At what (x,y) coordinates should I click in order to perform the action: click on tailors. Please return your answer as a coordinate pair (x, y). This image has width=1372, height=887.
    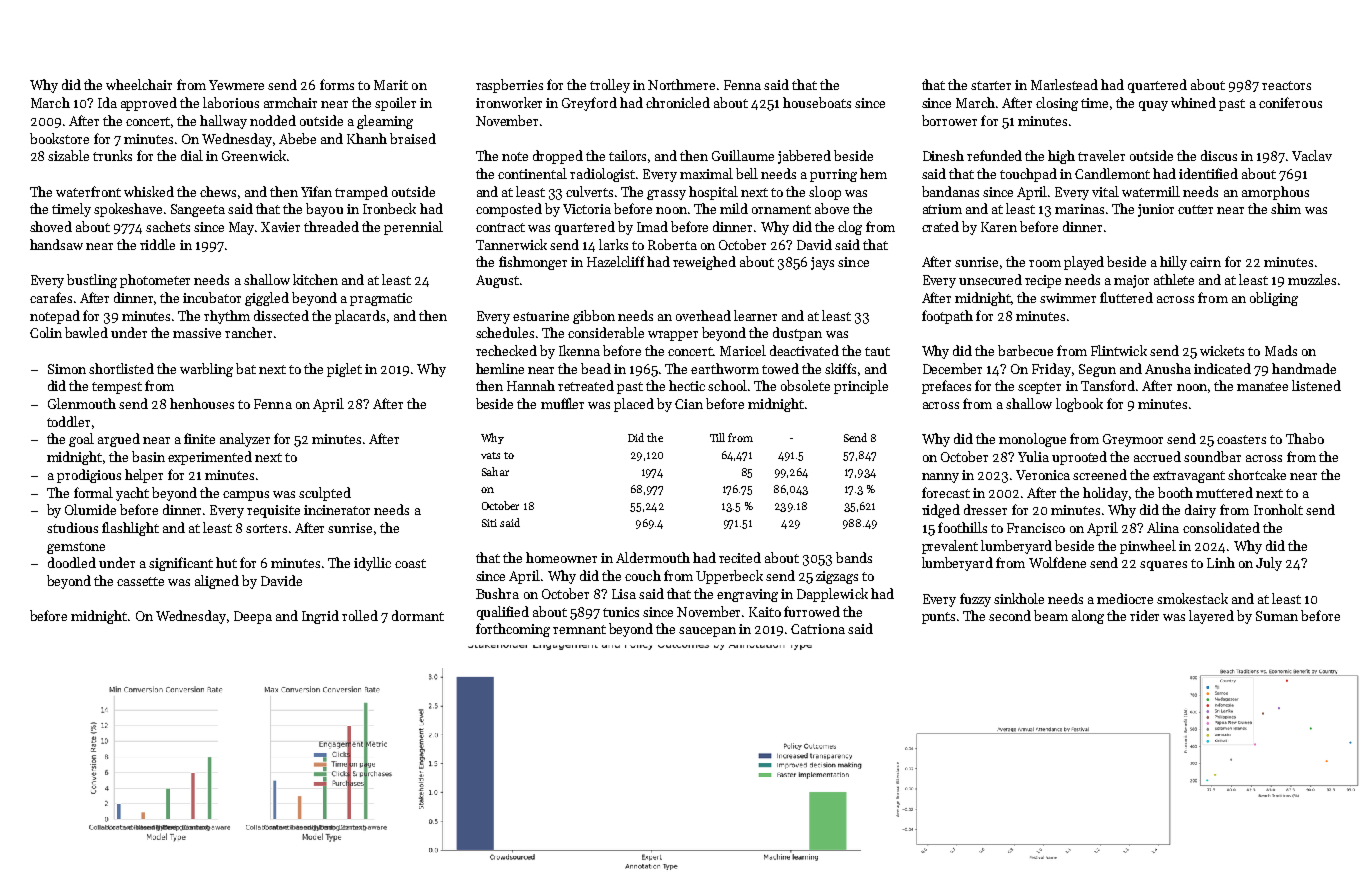
    Looking at the image, I should click on (627, 155).
